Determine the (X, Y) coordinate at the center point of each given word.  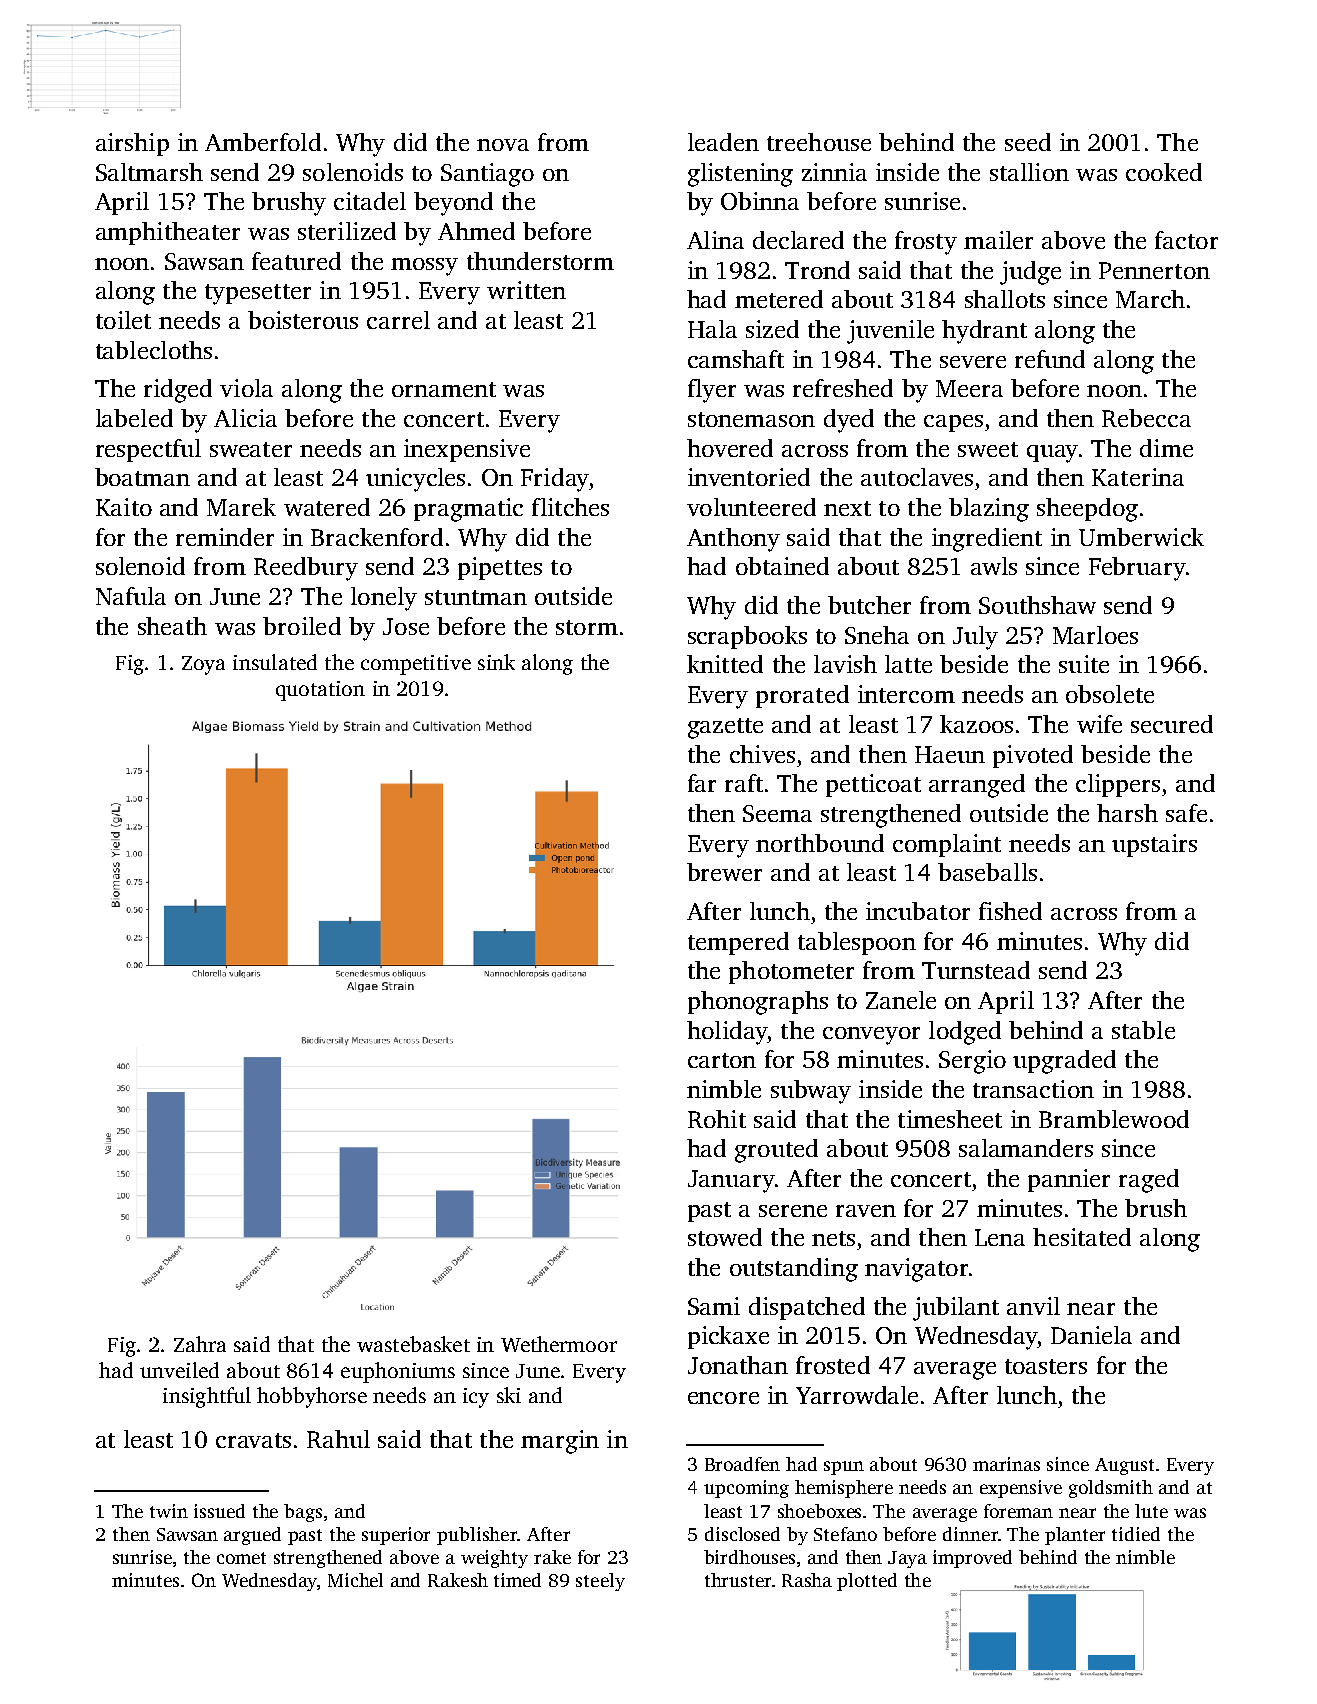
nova (503, 145)
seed (1028, 142)
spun (844, 1468)
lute (1151, 1511)
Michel (355, 1580)
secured (1172, 724)
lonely (384, 599)
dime (1166, 448)
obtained (782, 566)
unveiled (179, 1370)
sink (496, 662)
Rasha (807, 1580)
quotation (320, 691)
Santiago (487, 175)
